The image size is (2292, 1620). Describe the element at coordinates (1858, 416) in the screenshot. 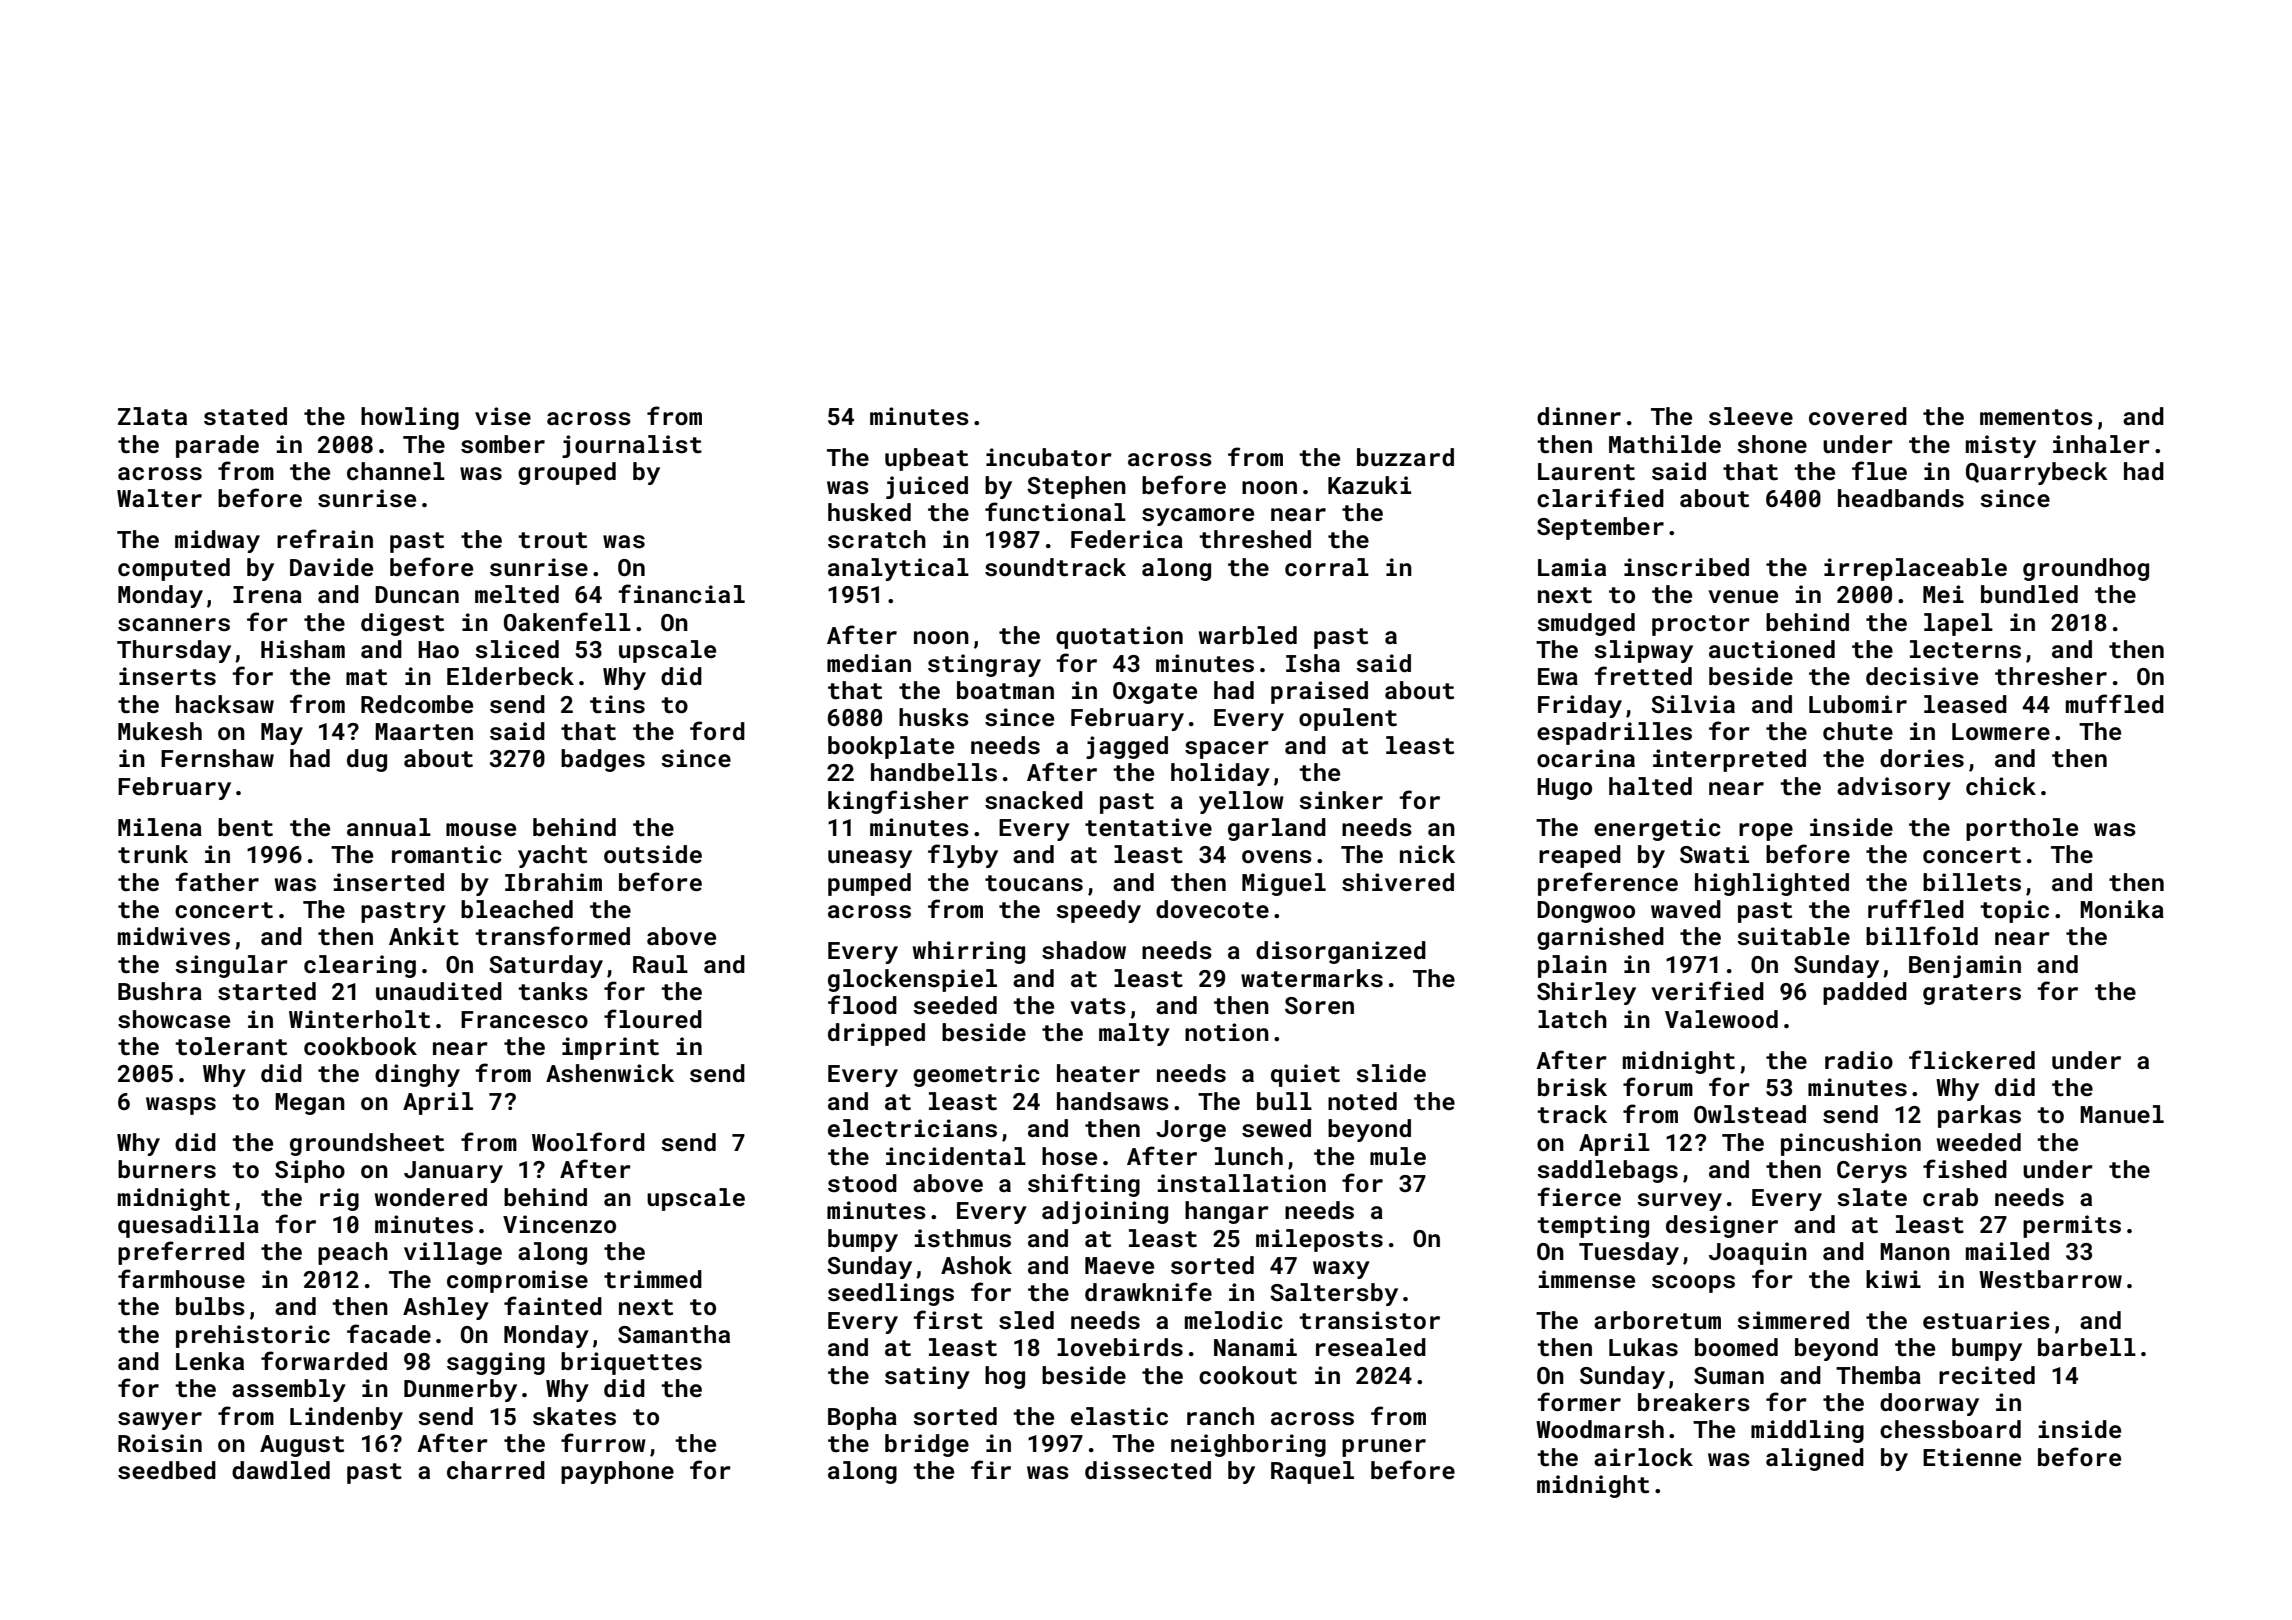

I see `covered` at that location.
